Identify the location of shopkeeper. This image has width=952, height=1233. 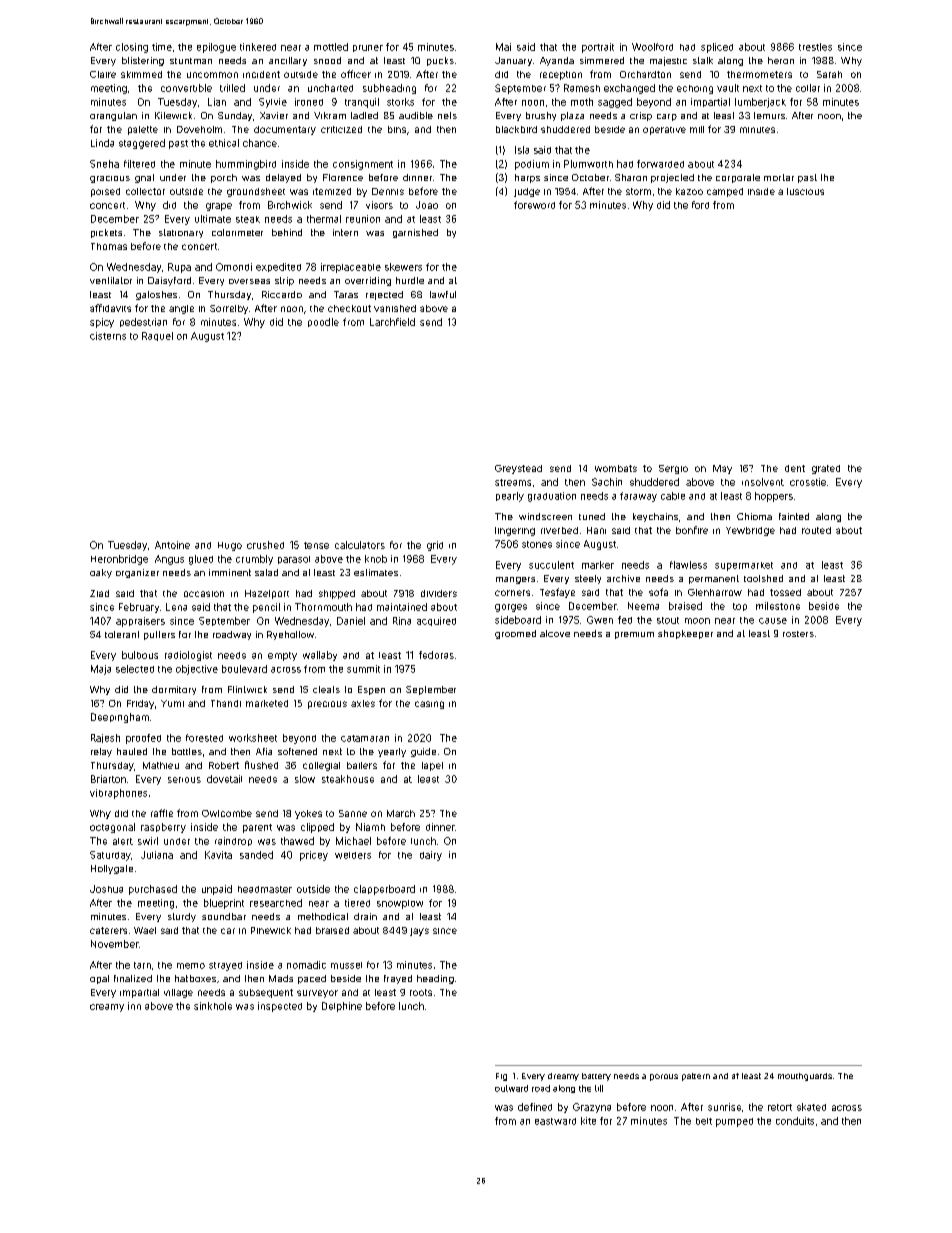
(685, 634).
